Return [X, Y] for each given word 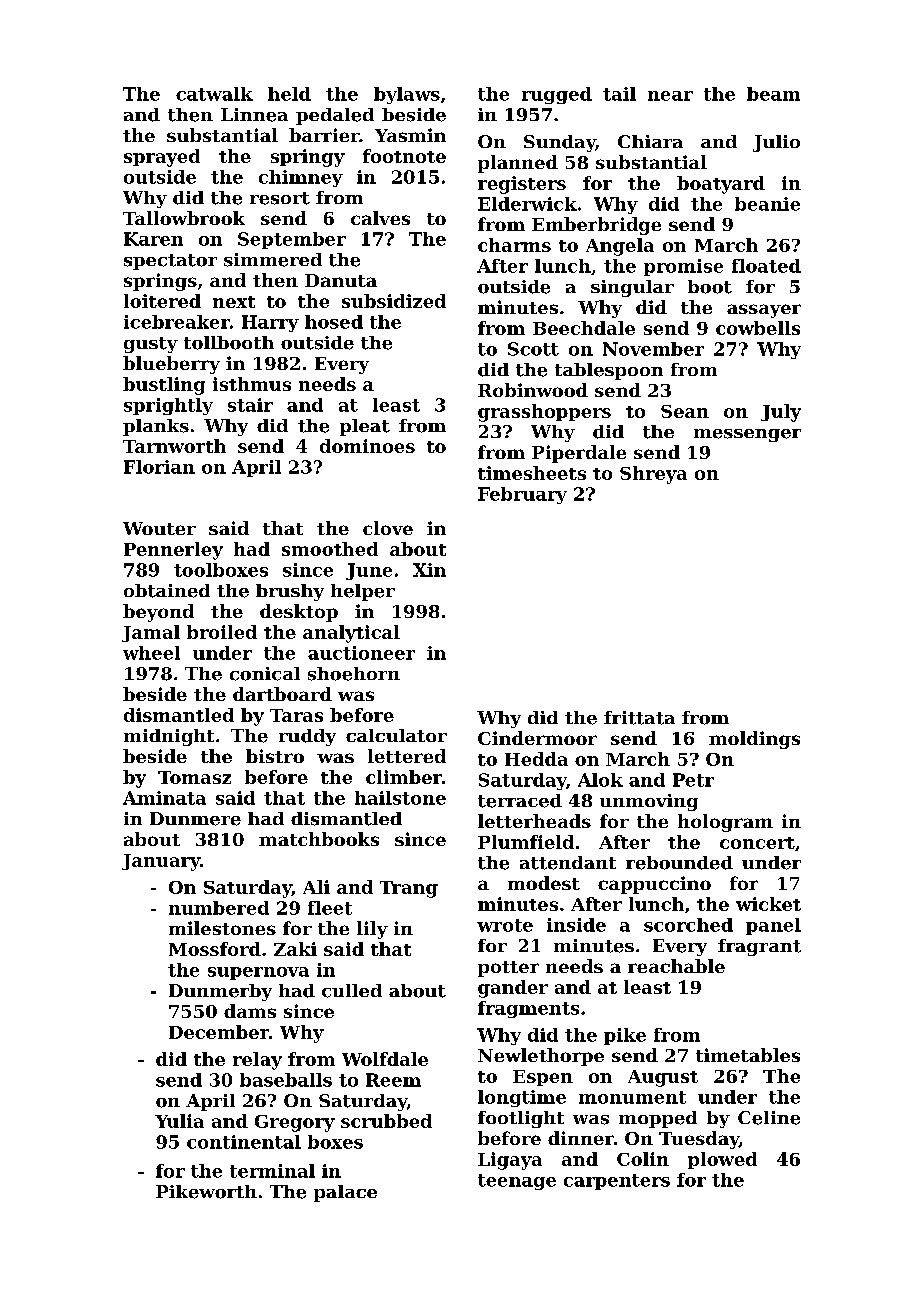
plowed [722, 1160]
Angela [620, 247]
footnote [404, 156]
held [289, 94]
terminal [272, 1171]
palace [345, 1193]
